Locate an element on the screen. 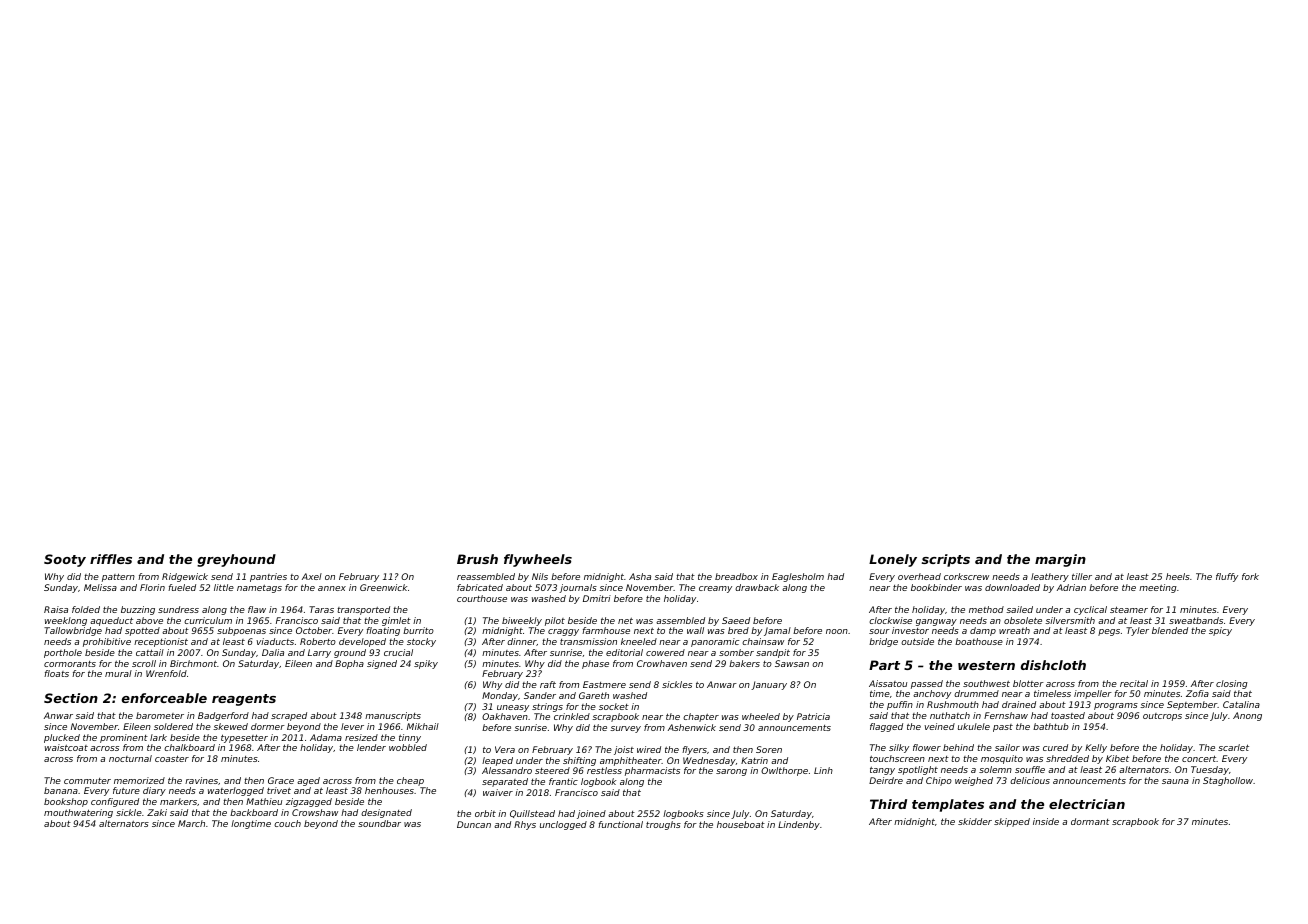 The image size is (1308, 924). cattail is located at coordinates (150, 652).
